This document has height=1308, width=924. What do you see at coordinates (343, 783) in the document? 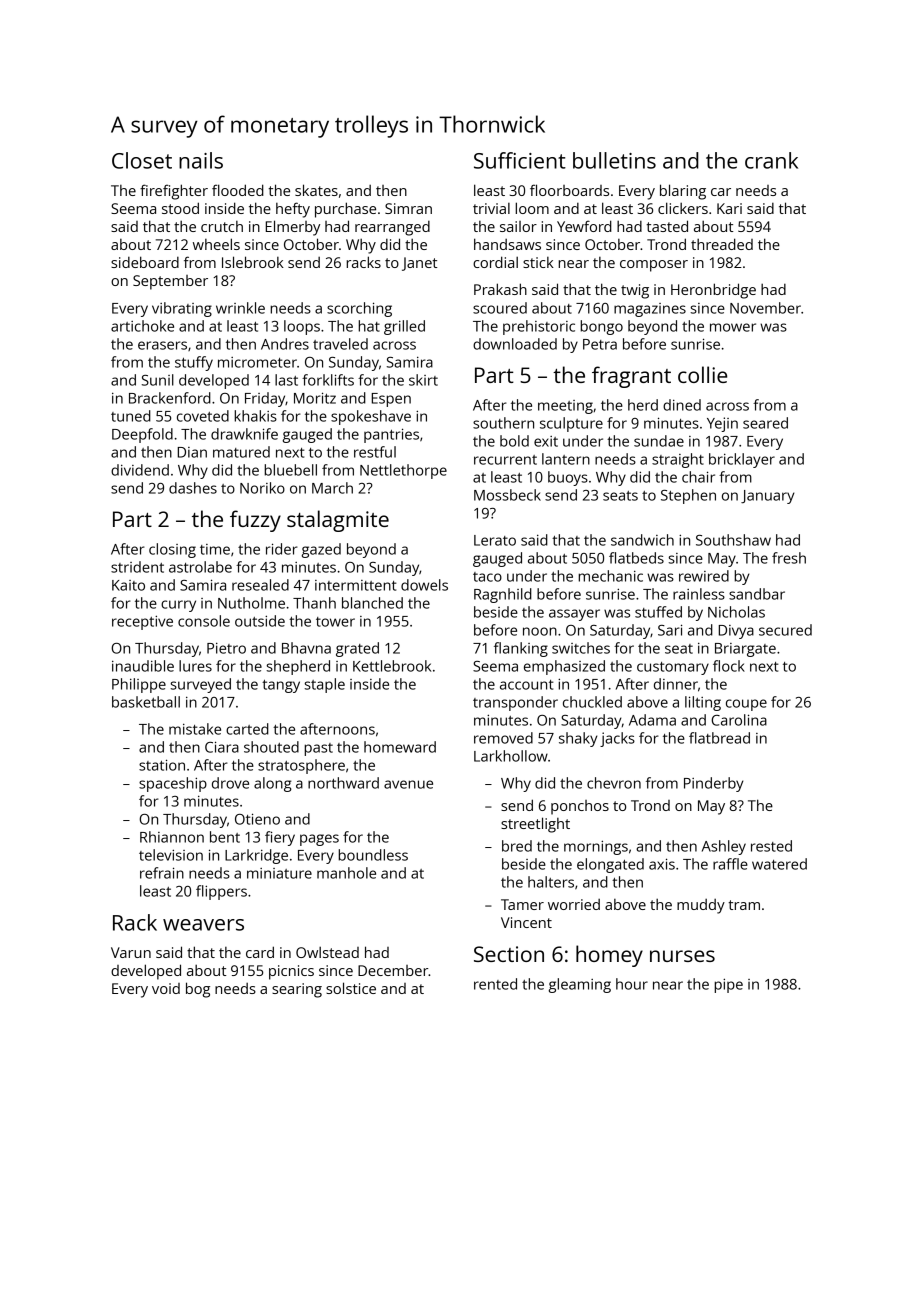
I see `northward` at bounding box center [343, 783].
